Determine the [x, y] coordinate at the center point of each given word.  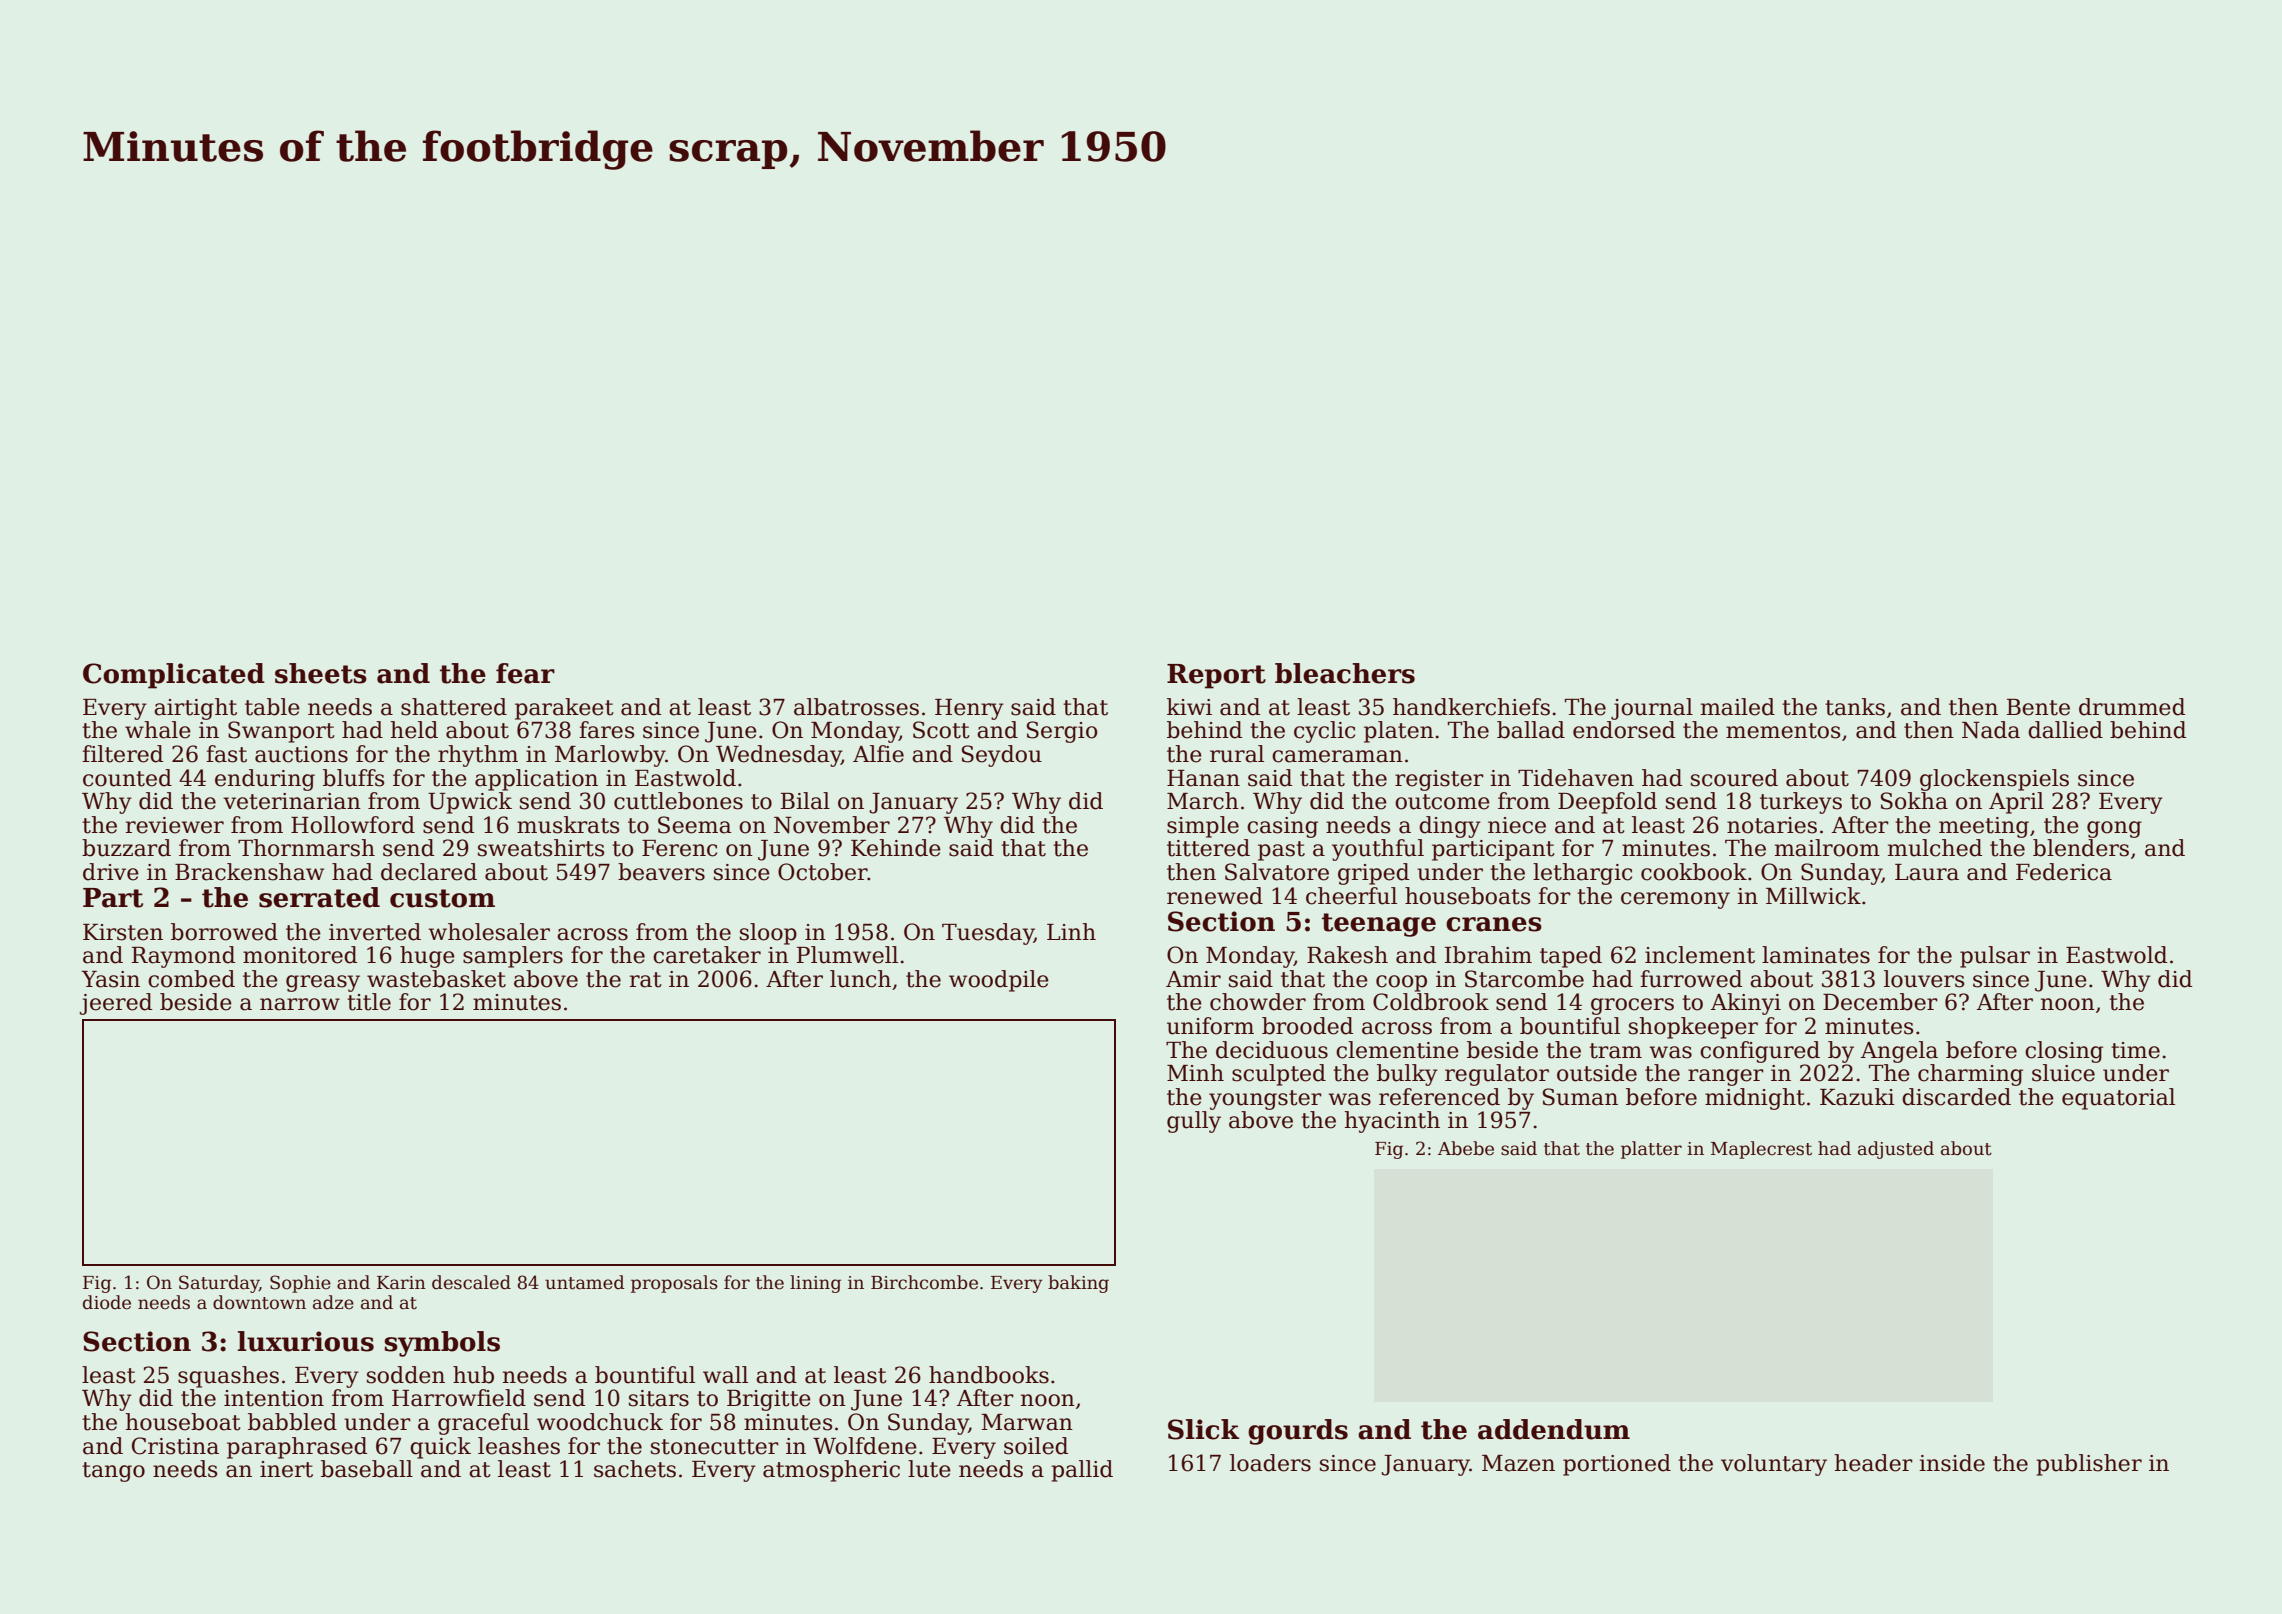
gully [1194, 1122]
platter [1651, 1150]
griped [1373, 874]
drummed [2132, 707]
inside [1952, 1463]
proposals [674, 1284]
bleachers [1345, 673]
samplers [513, 957]
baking [1078, 1284]
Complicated [174, 676]
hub [473, 1375]
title [369, 1002]
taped [1571, 957]
